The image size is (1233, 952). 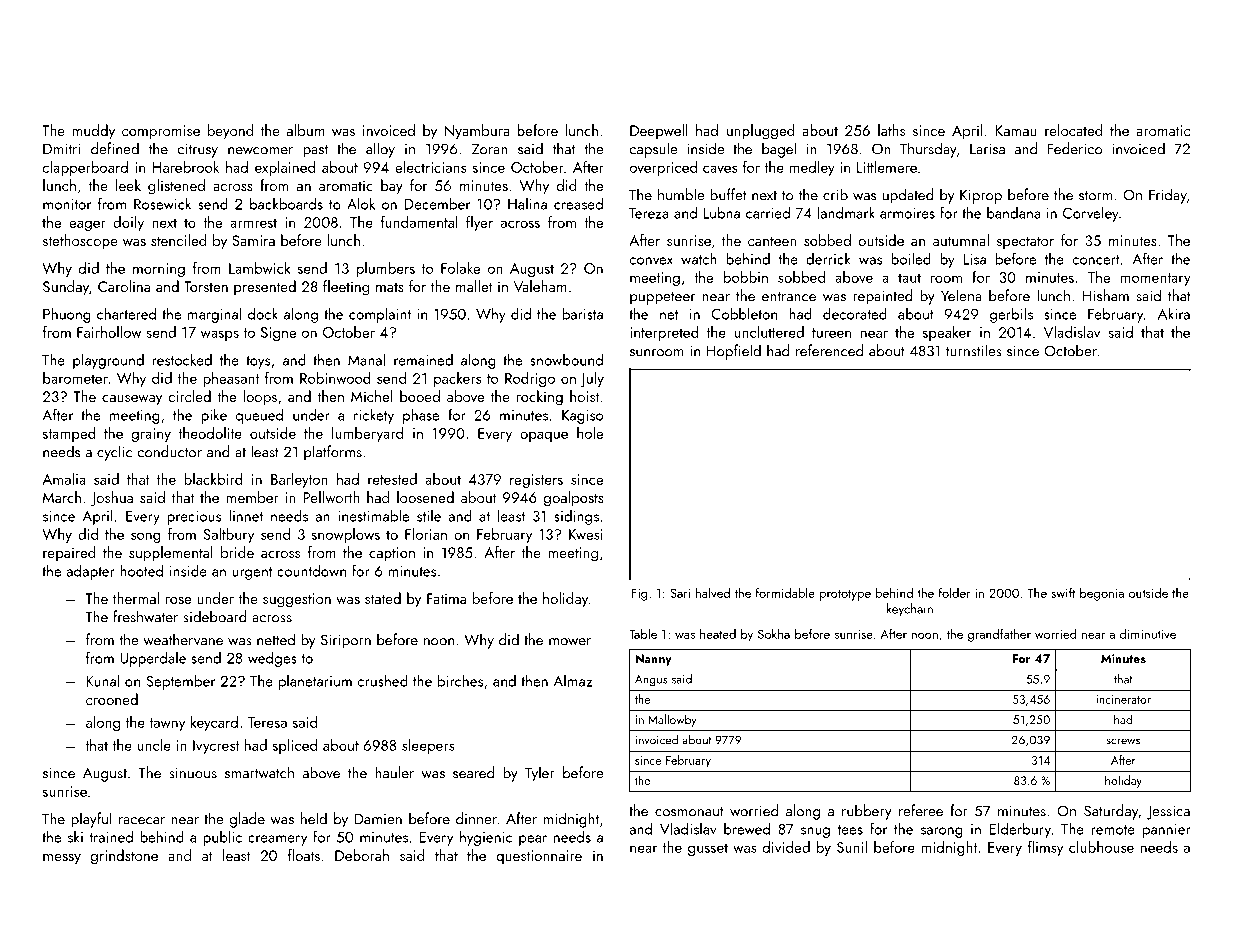 I want to click on Kunal, so click(x=102, y=681).
